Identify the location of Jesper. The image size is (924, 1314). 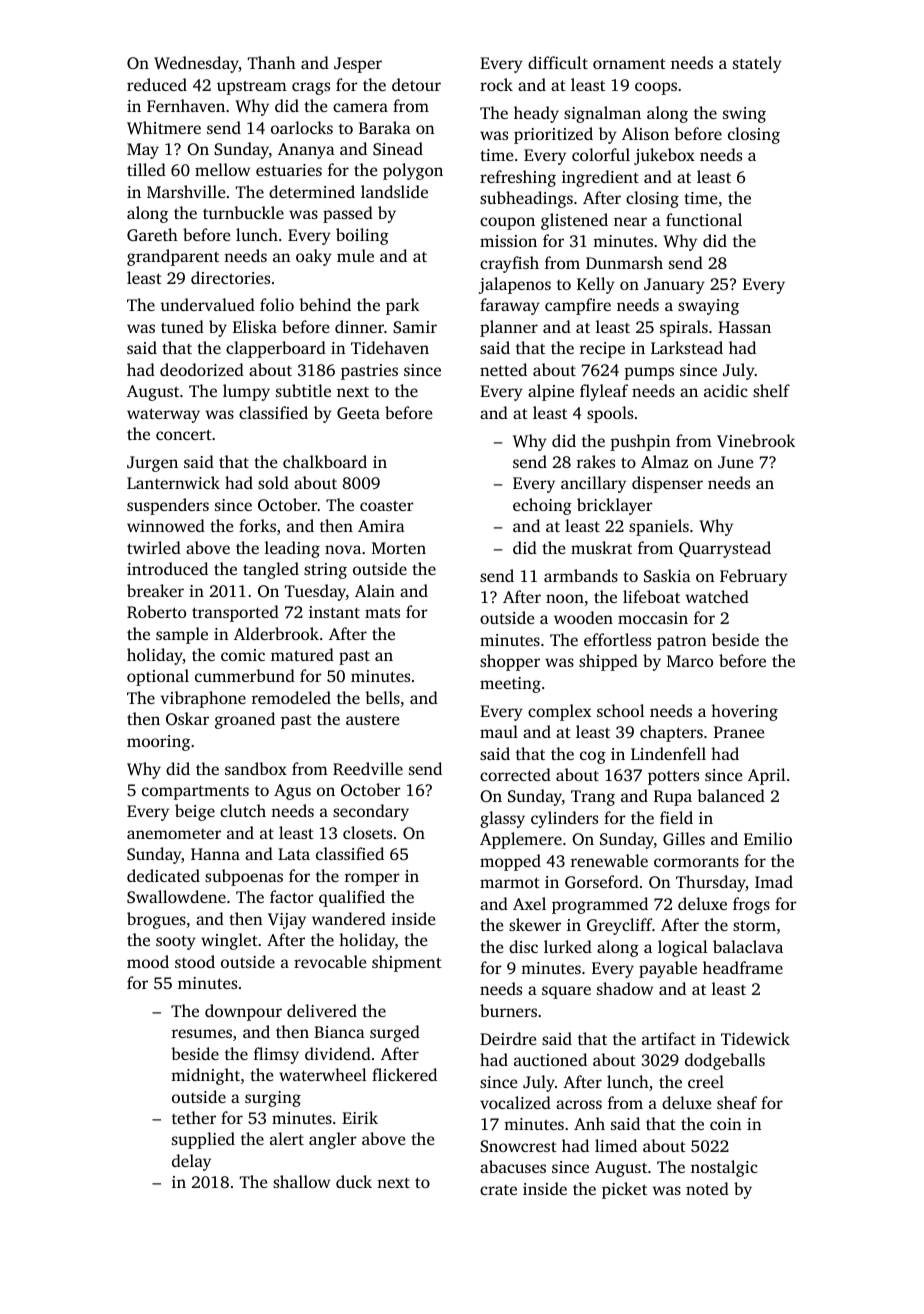
(358, 65).
